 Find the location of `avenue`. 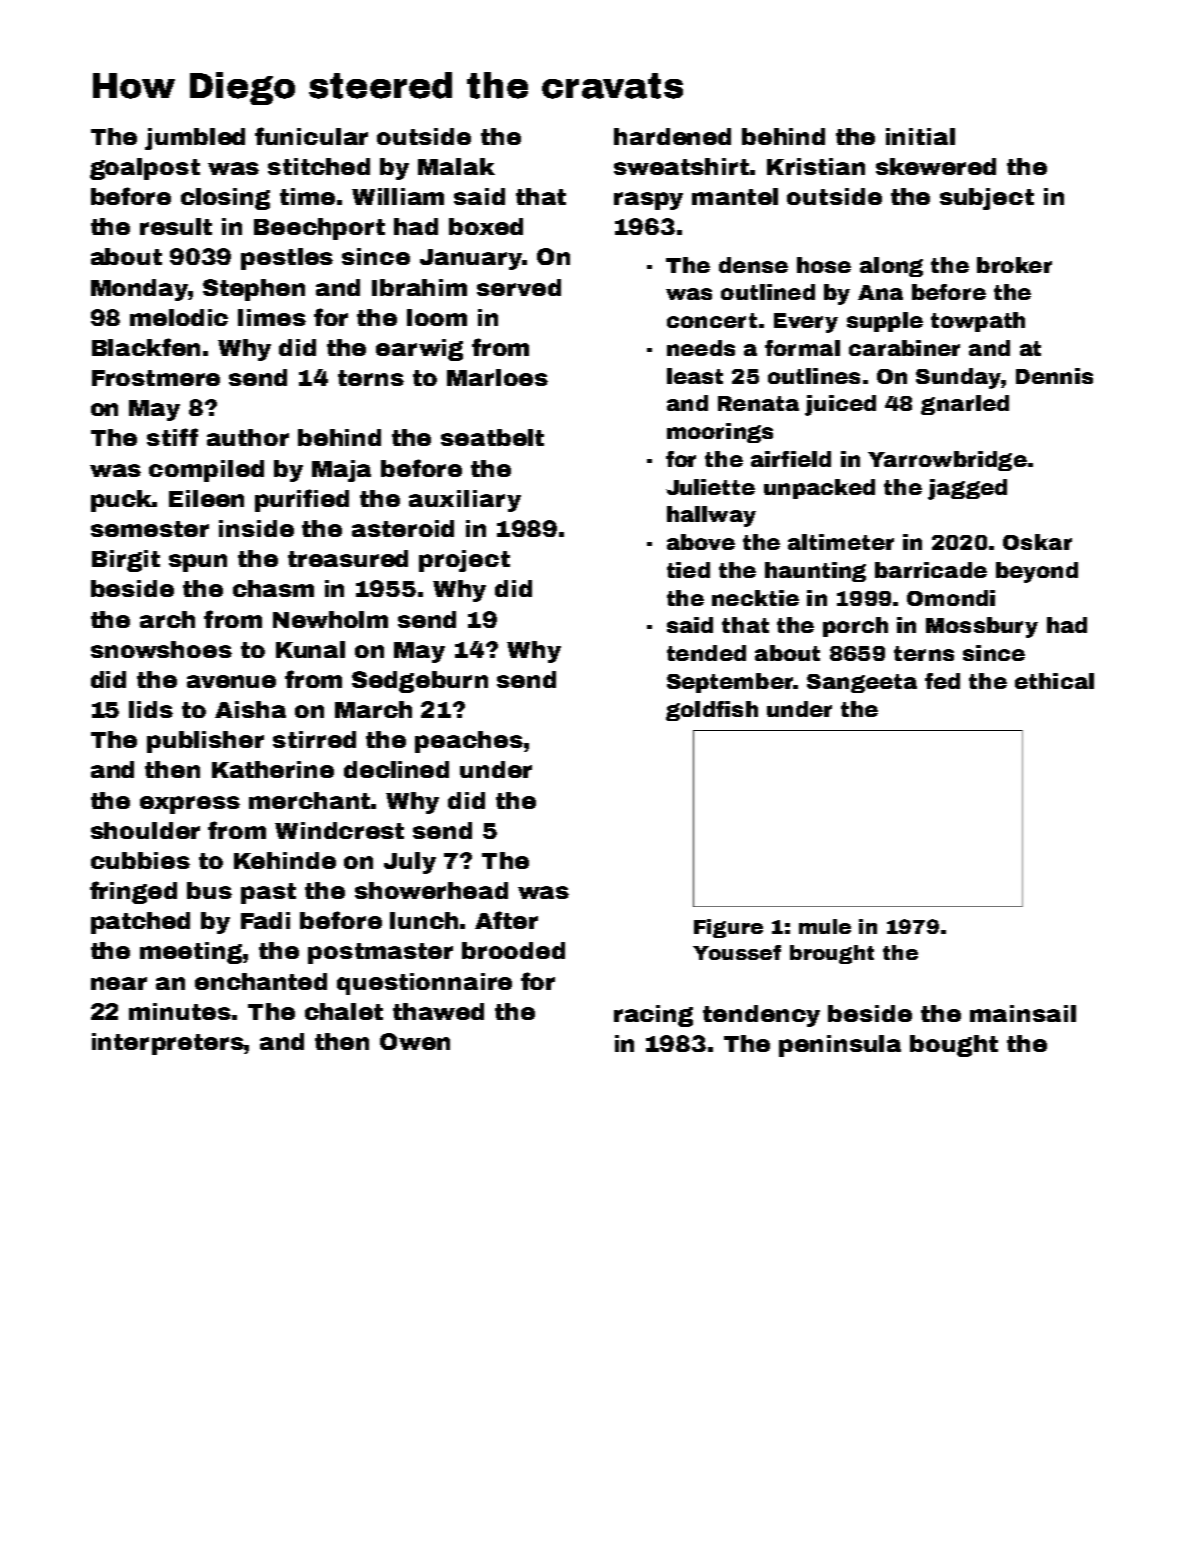

avenue is located at coordinates (231, 681).
